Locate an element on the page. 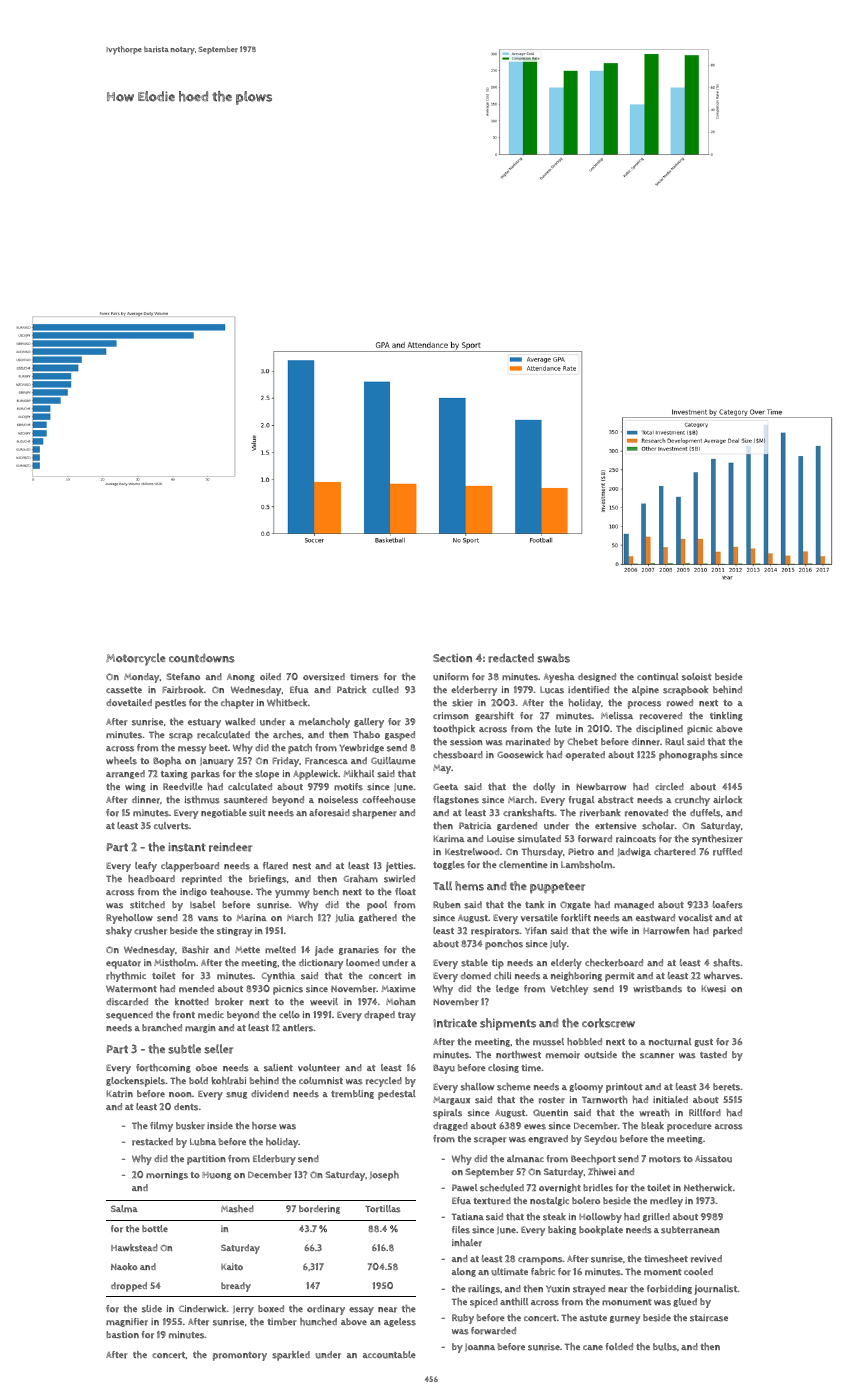  Patrick is located at coordinates (351, 690).
